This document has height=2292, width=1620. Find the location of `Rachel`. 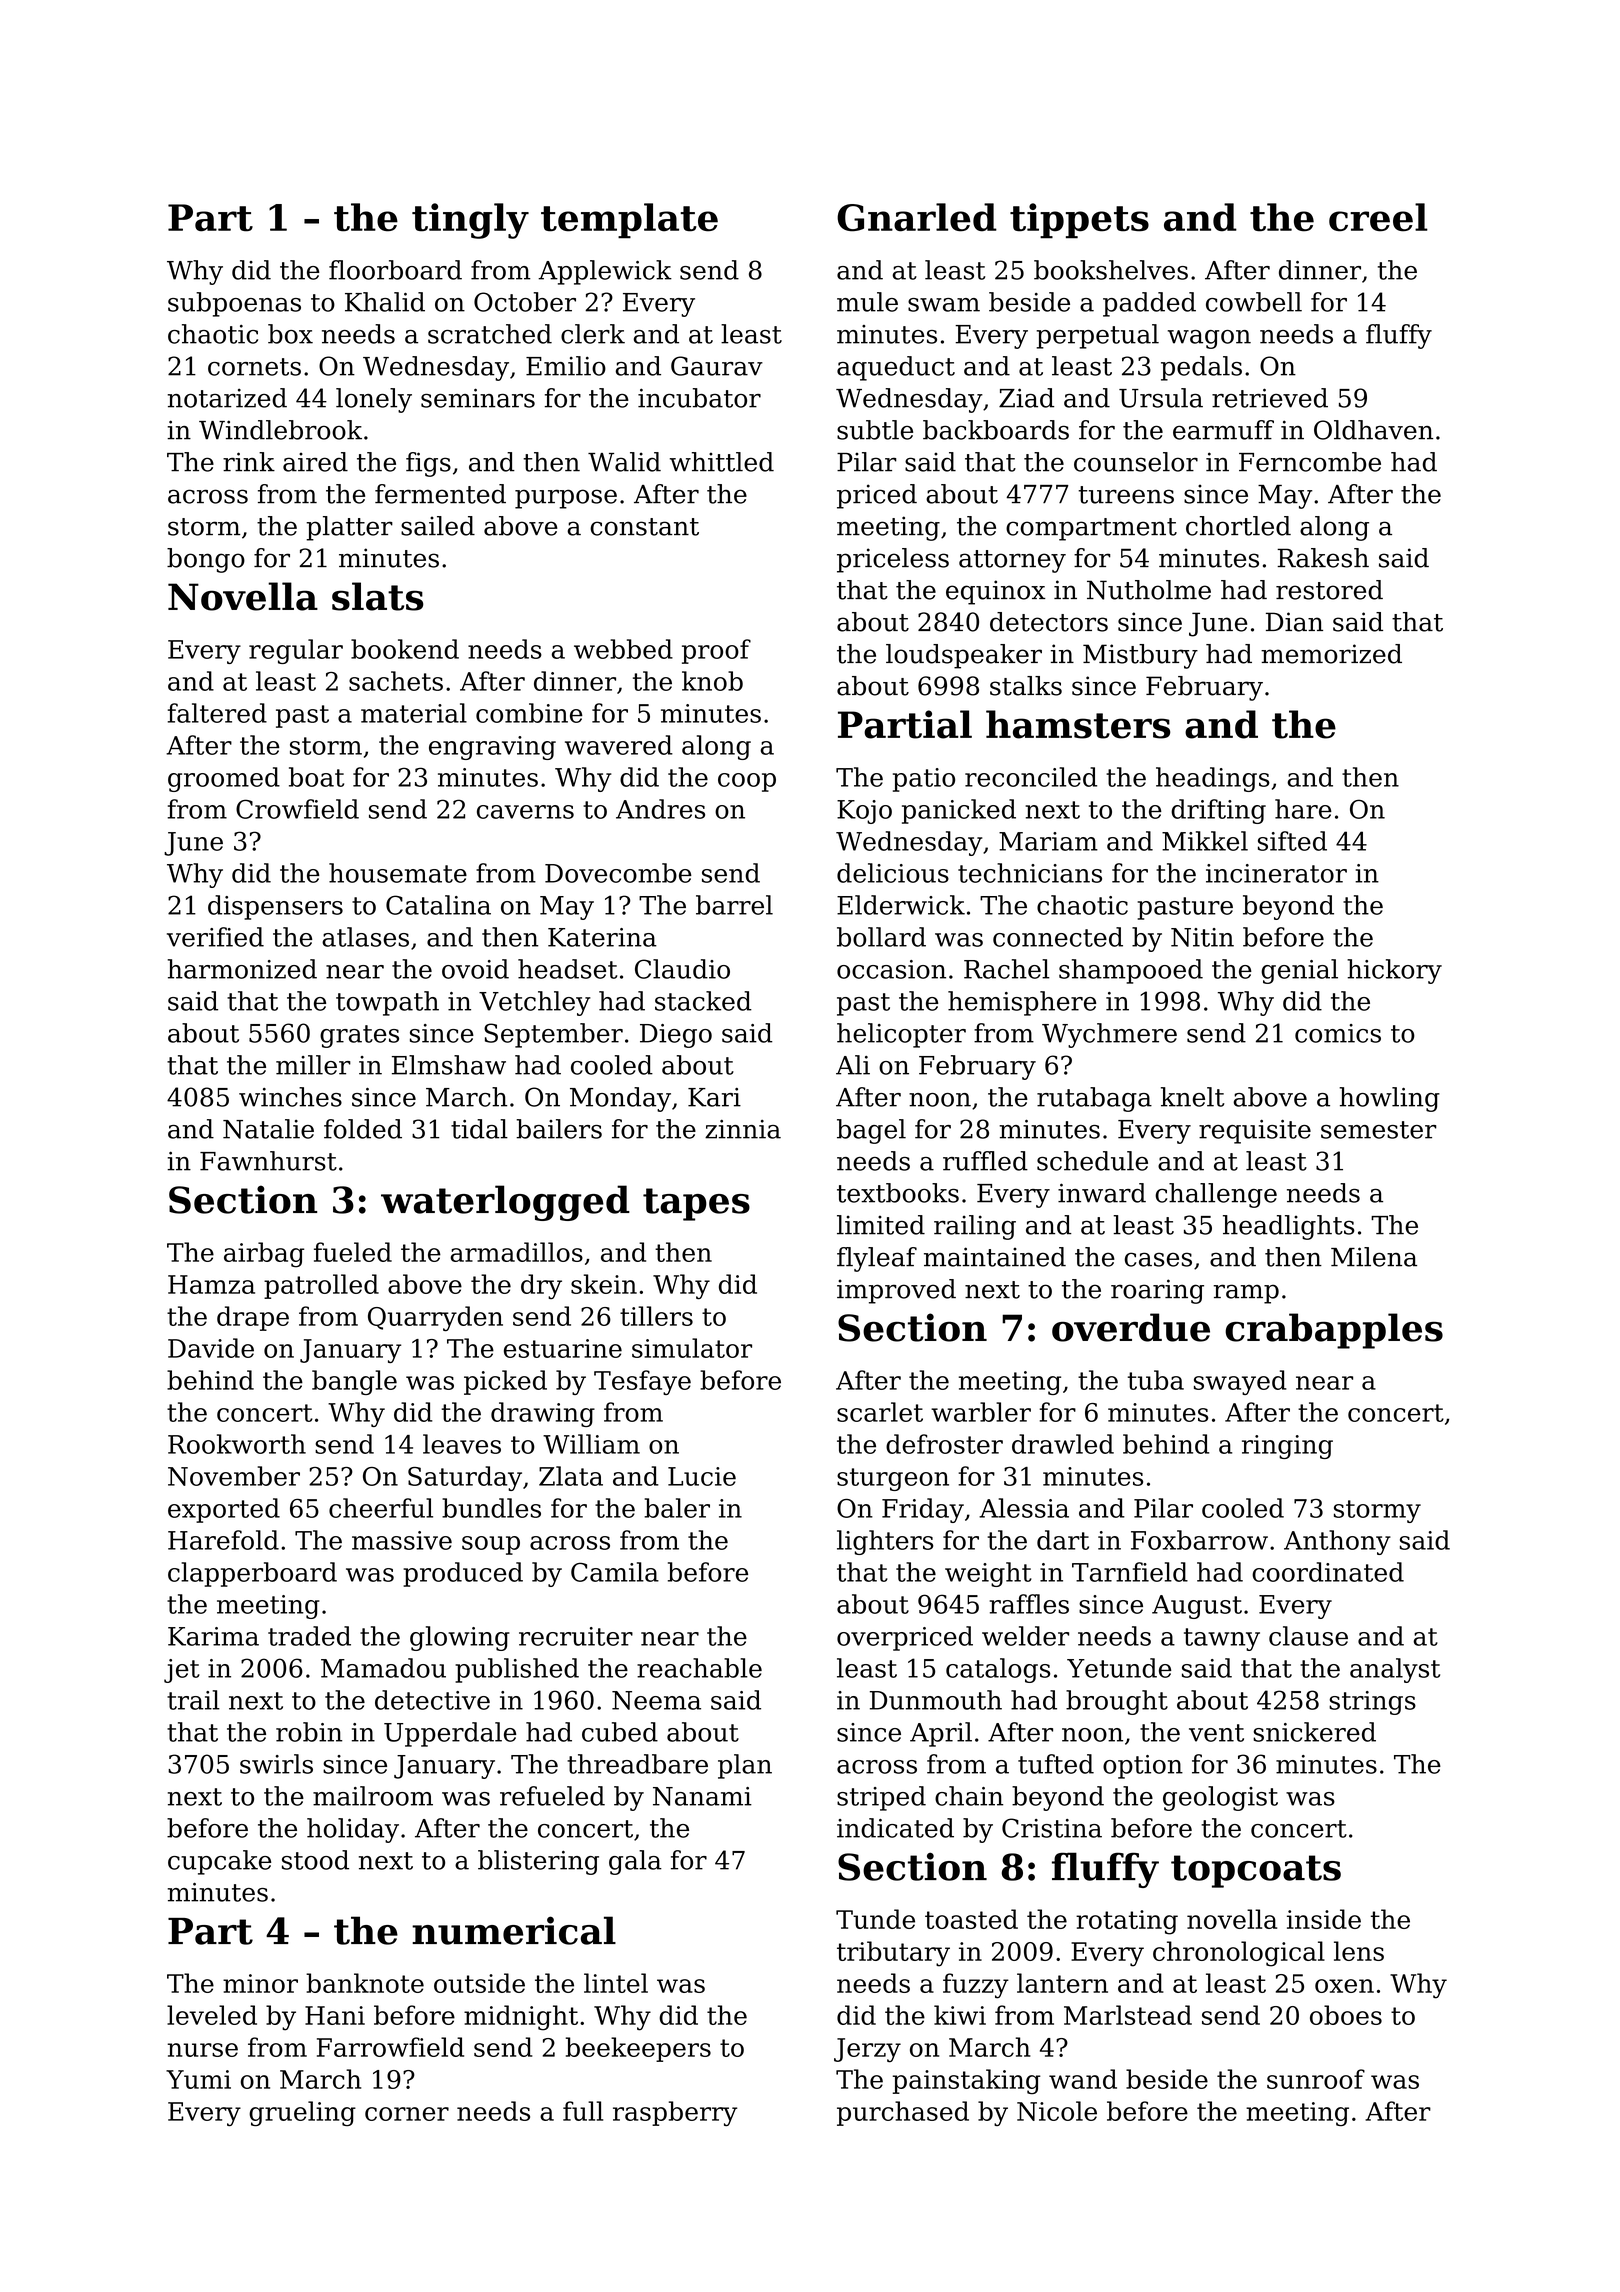

Rachel is located at coordinates (1007, 969).
